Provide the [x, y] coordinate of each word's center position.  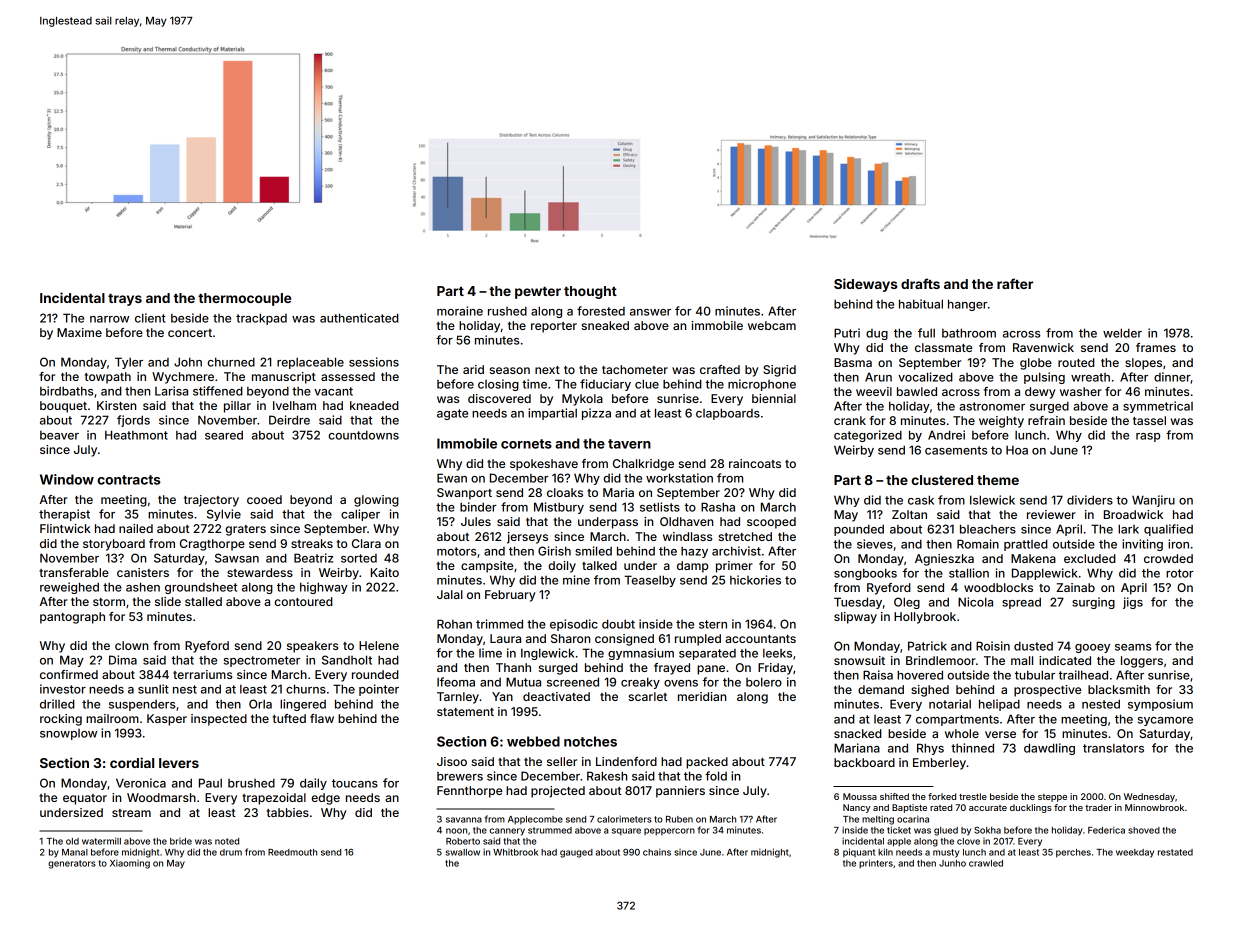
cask [921, 500]
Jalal [450, 594]
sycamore [1165, 721]
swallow [463, 852]
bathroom [969, 333]
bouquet [63, 407]
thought [590, 292]
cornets [526, 444]
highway [324, 588]
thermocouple [244, 299]
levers [179, 763]
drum [231, 852]
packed [707, 763]
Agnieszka [944, 560]
